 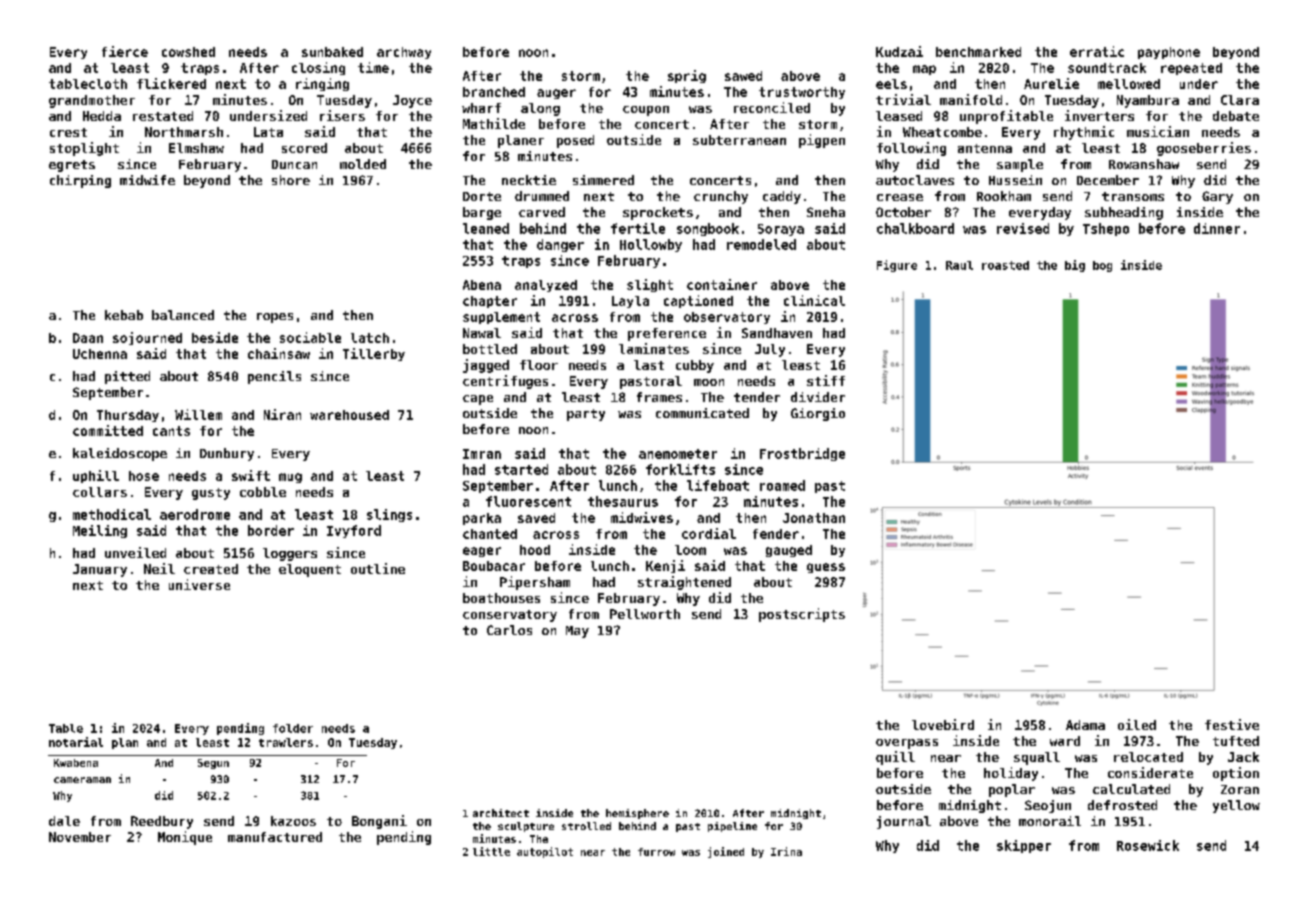 I want to click on Adama, so click(x=1085, y=725).
